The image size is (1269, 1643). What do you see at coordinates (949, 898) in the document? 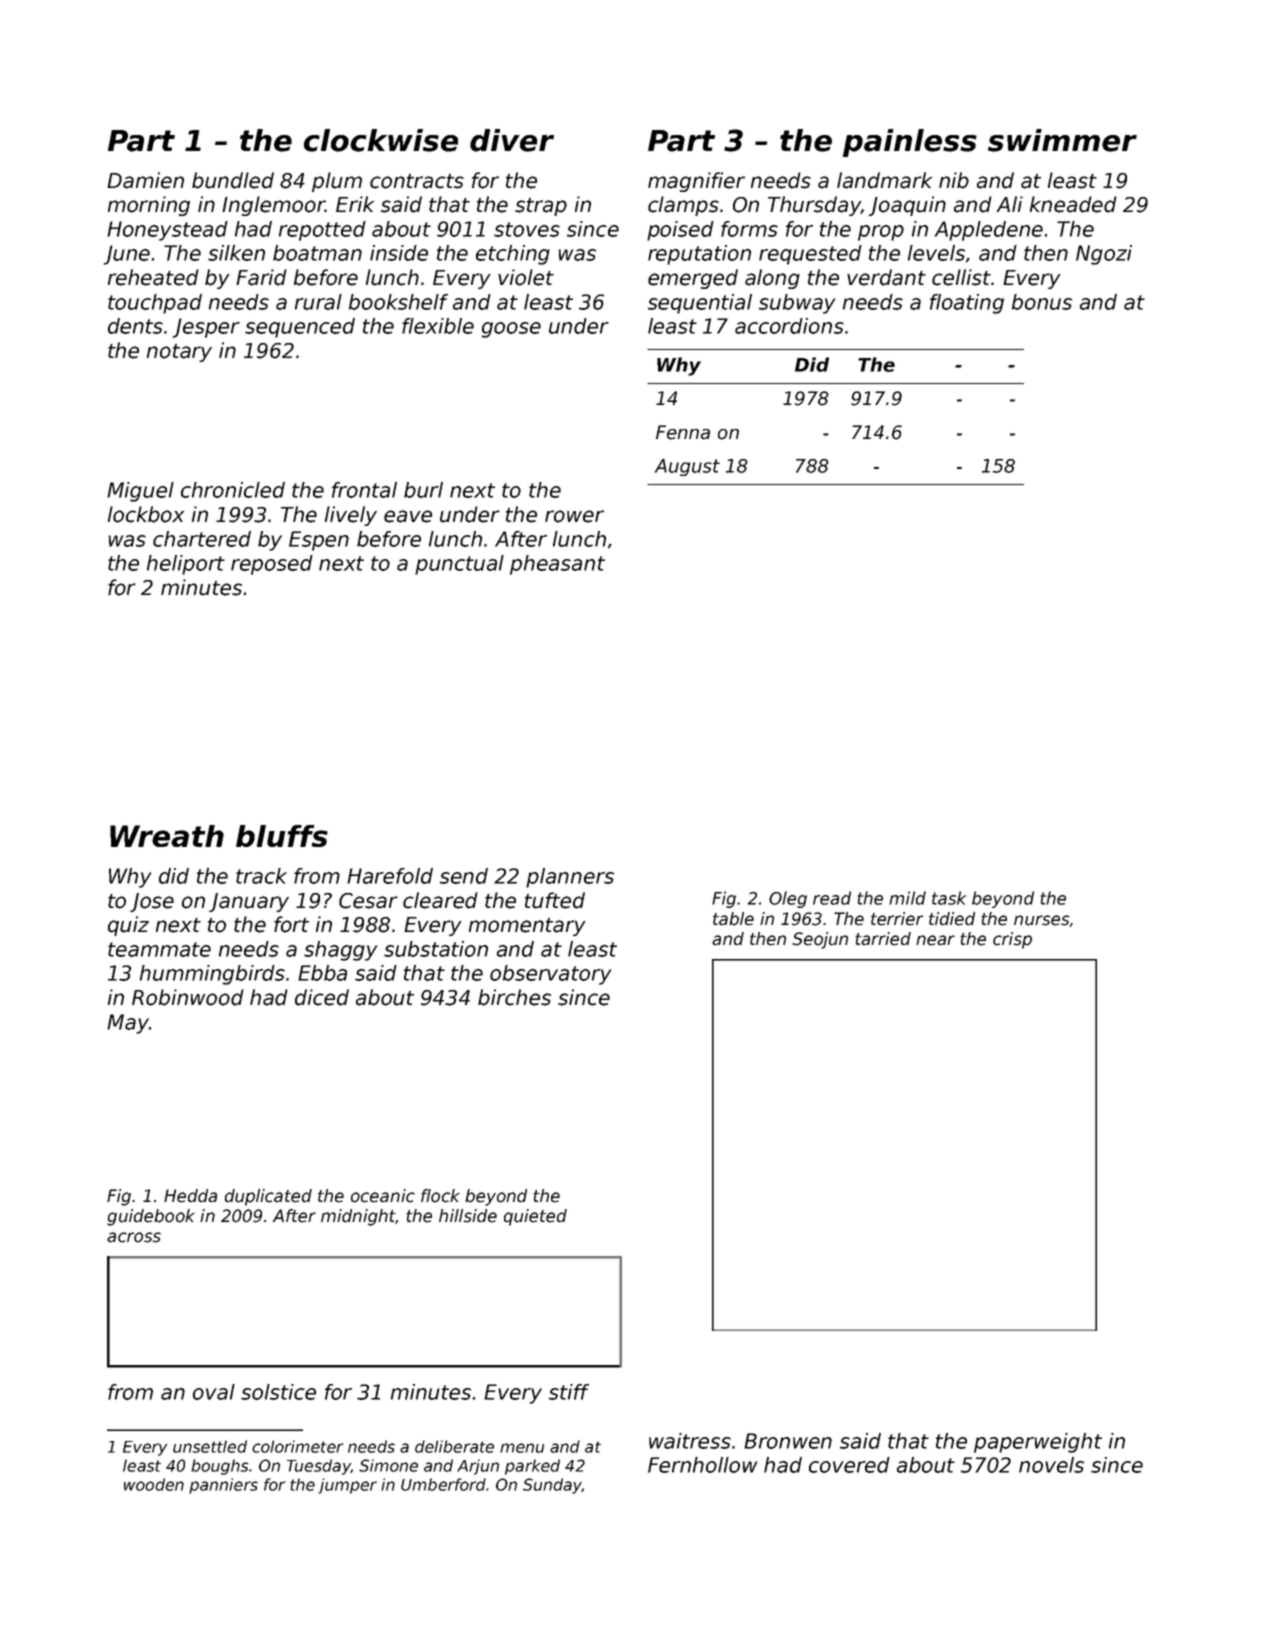
I see `task` at bounding box center [949, 898].
